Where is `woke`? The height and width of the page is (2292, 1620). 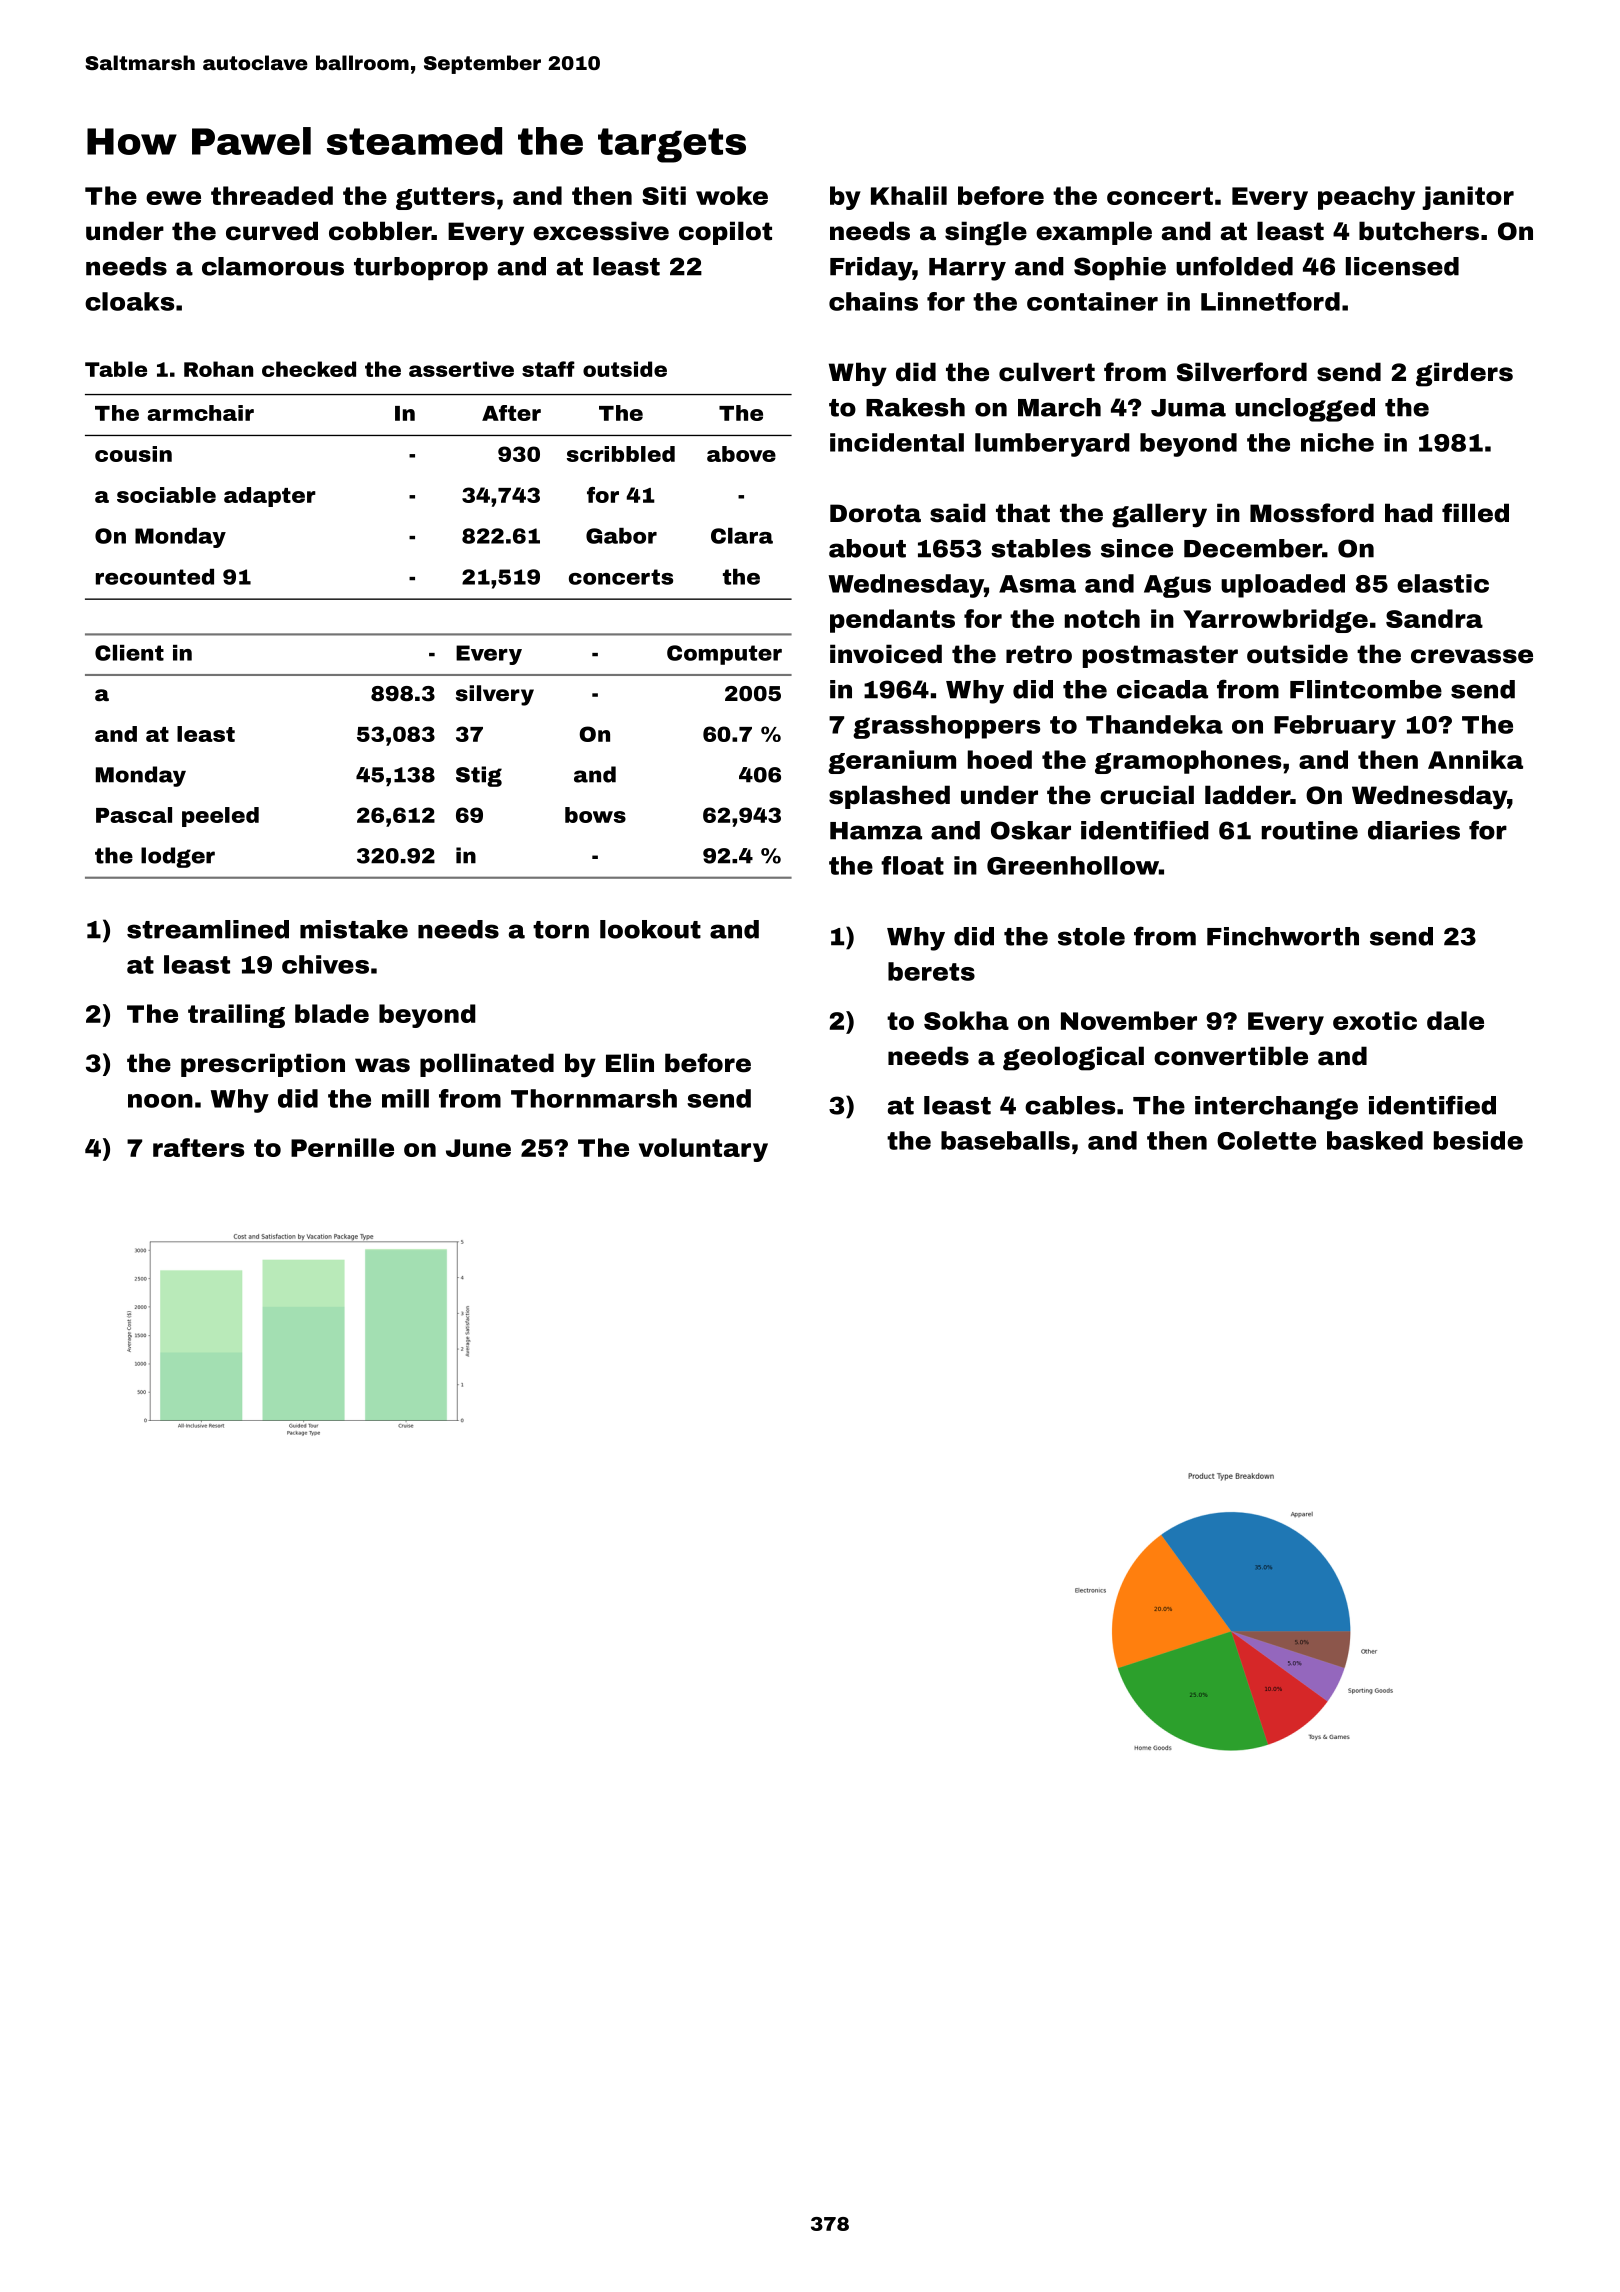
woke is located at coordinates (732, 195).
